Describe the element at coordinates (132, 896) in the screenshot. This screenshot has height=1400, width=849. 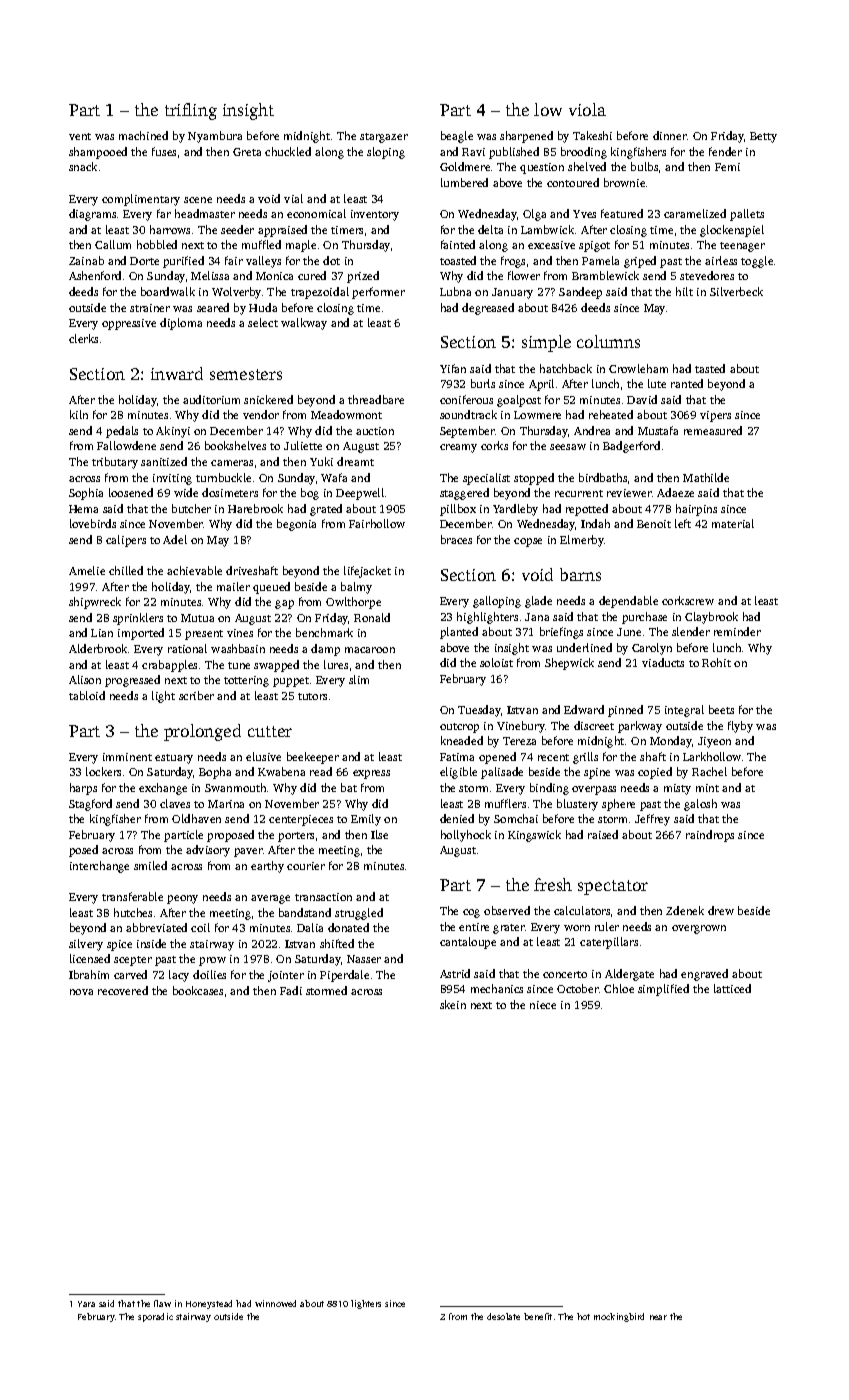
I see `transferable` at that location.
